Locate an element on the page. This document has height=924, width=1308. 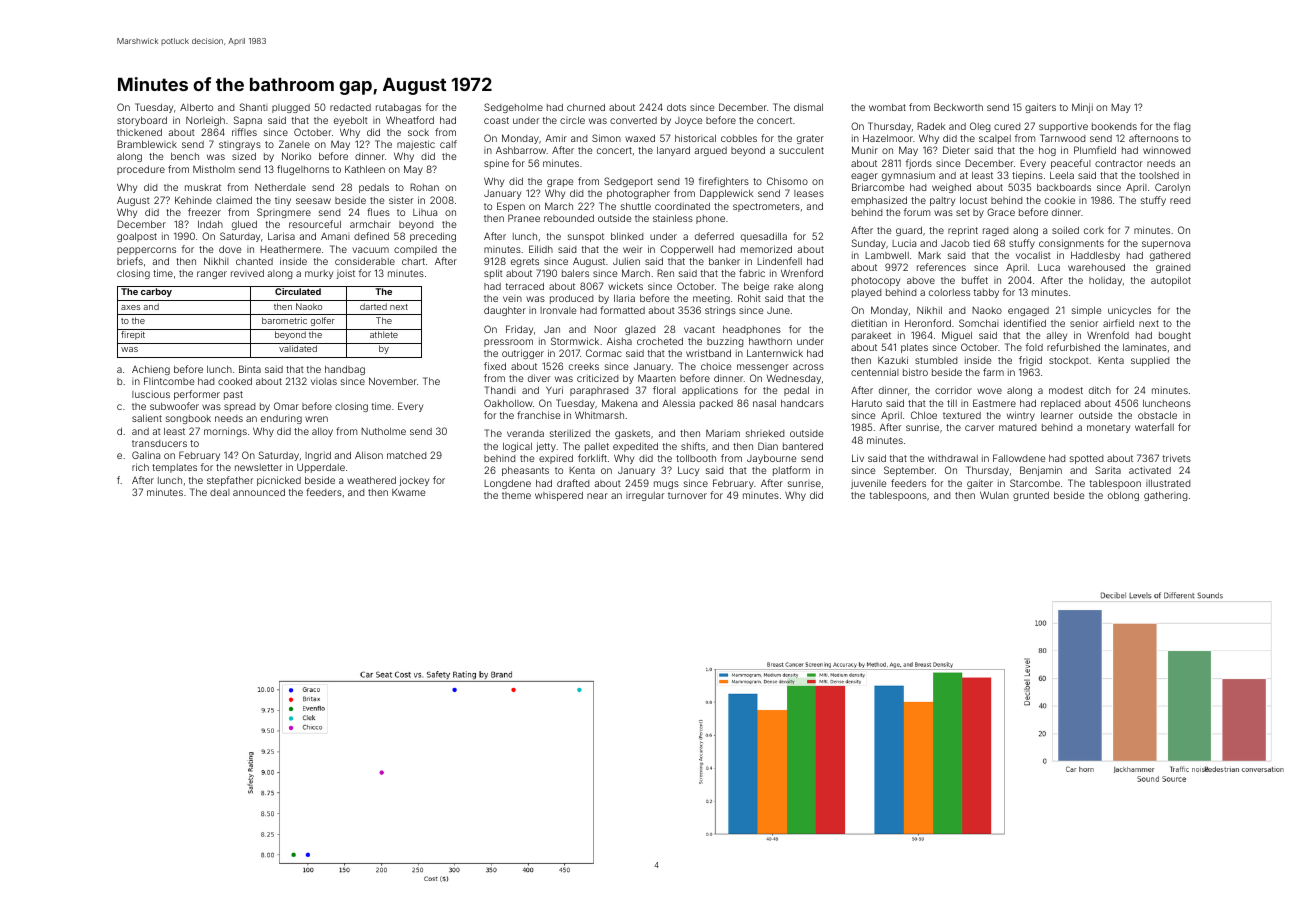
beige is located at coordinates (756, 287).
